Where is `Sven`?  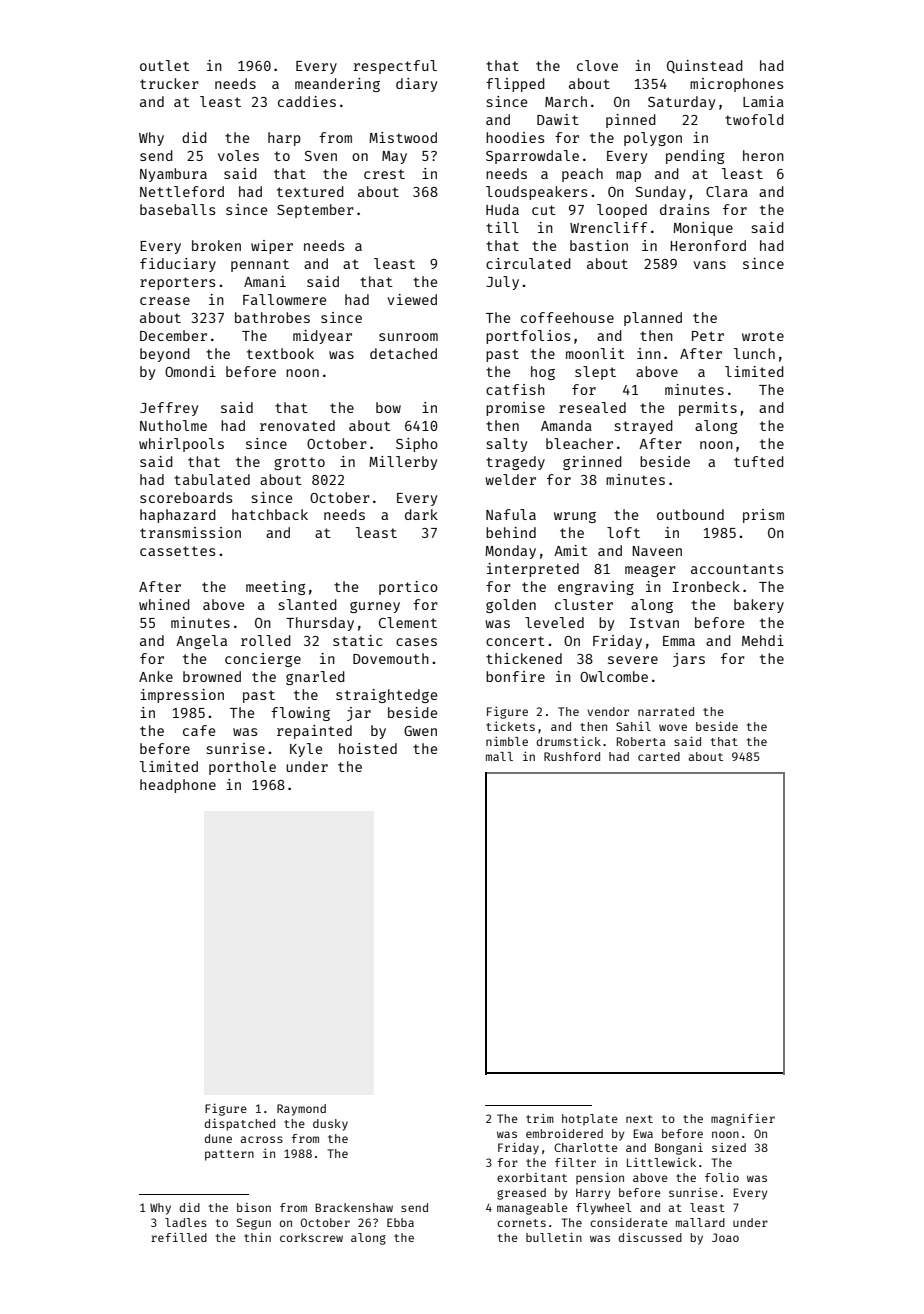 Sven is located at coordinates (321, 156).
